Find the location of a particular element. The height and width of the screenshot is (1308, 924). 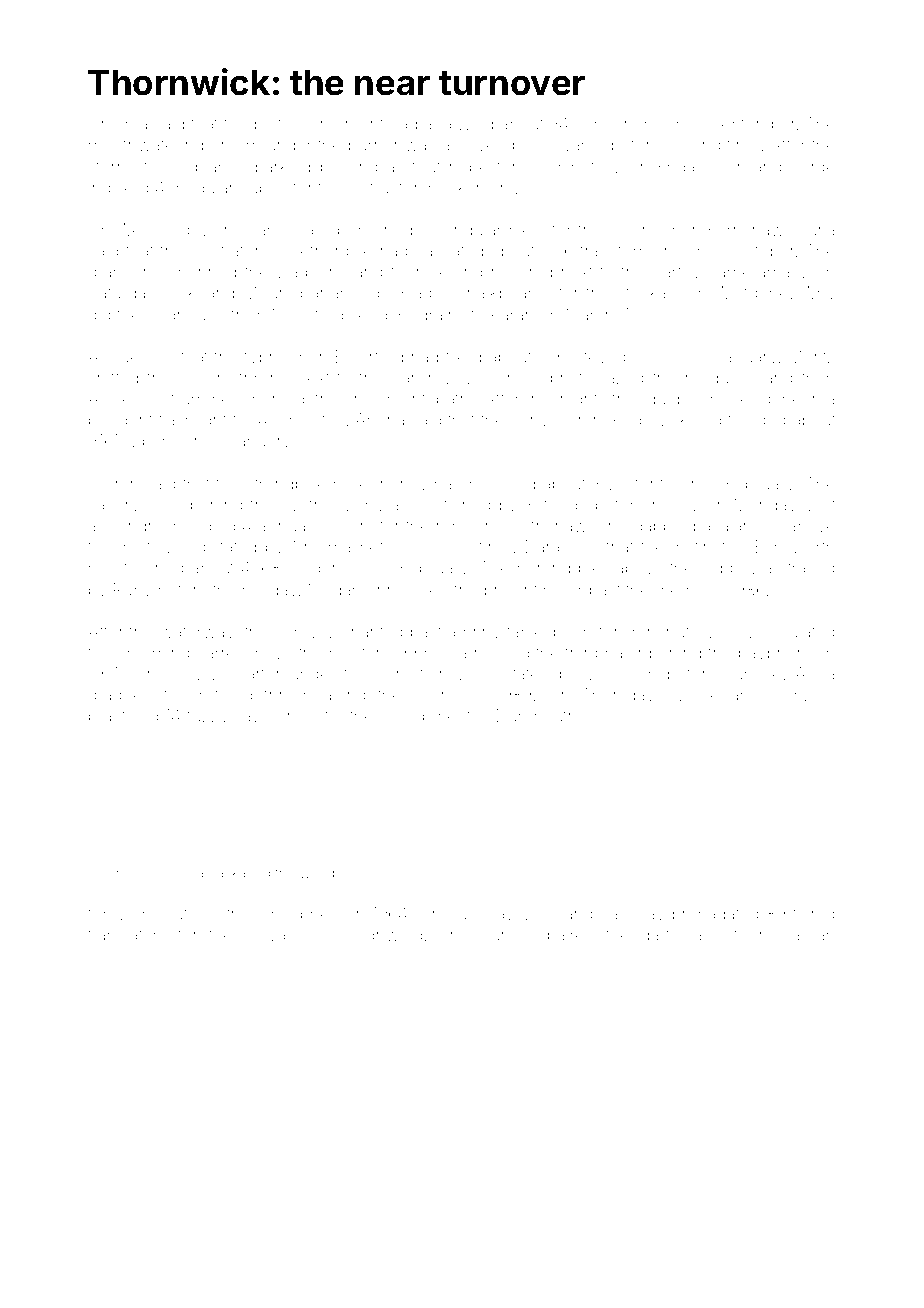

warblers is located at coordinates (309, 271).
